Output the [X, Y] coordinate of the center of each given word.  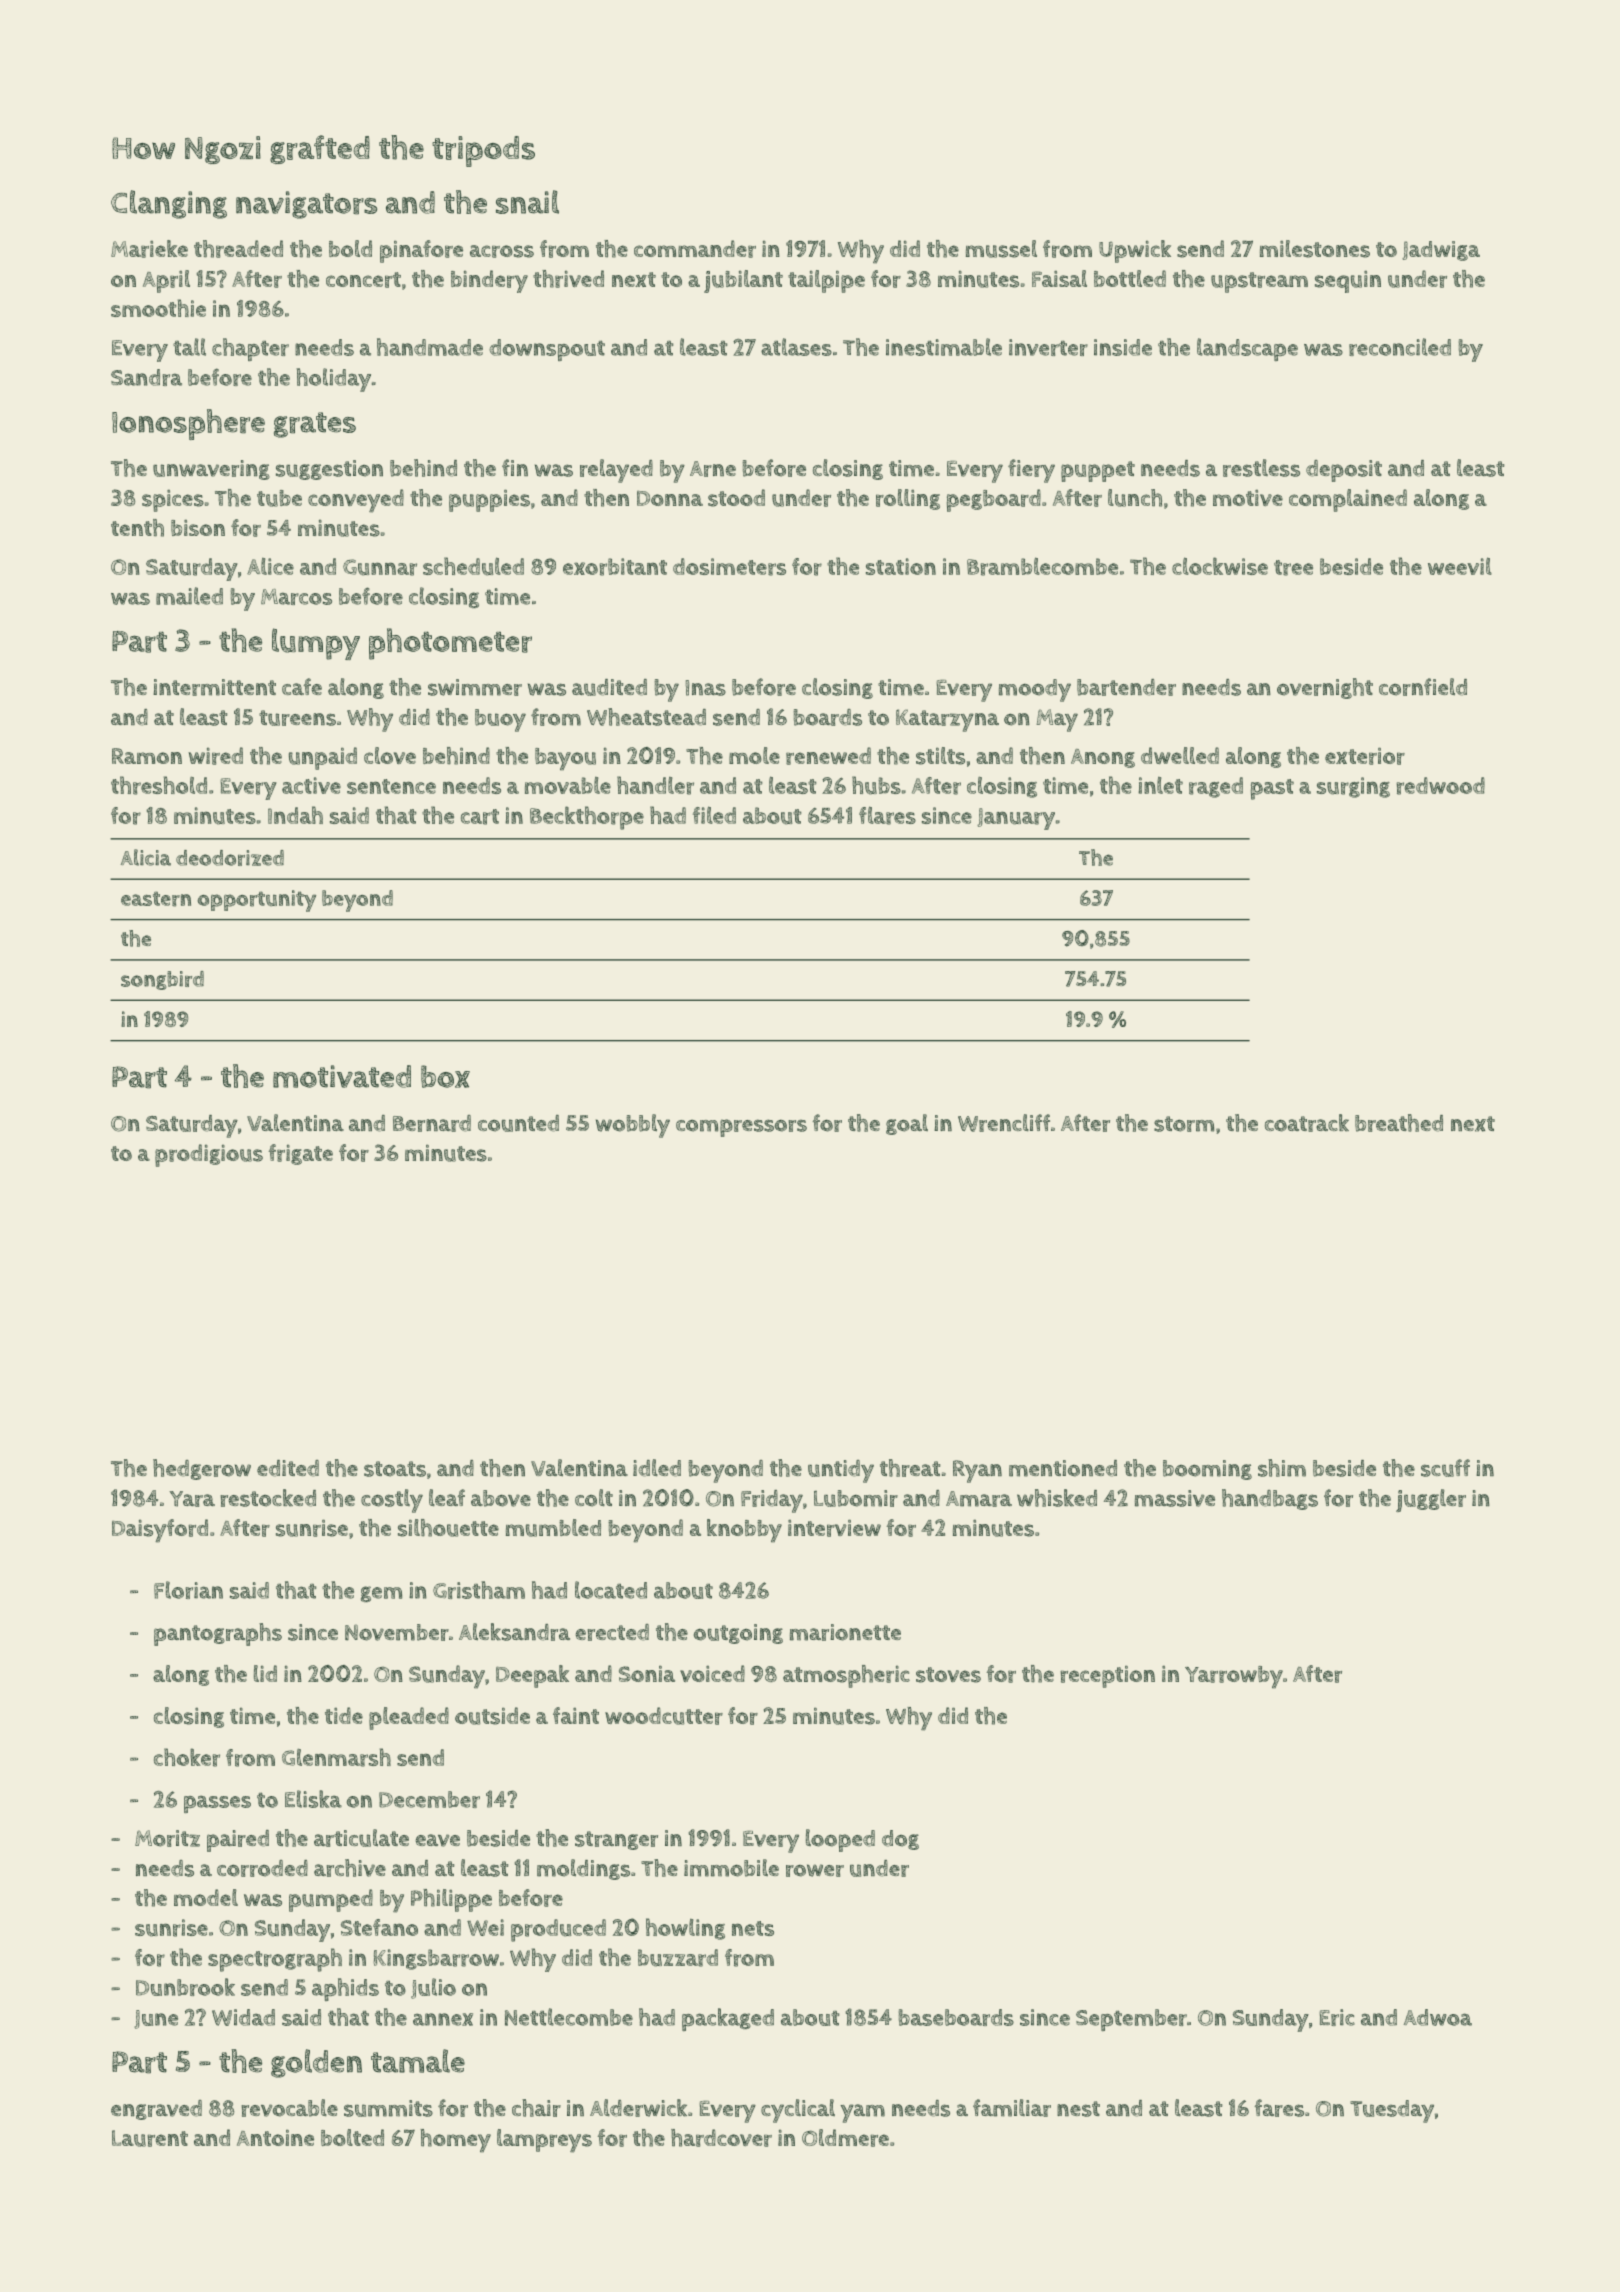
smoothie [158, 308]
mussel [1001, 249]
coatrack [1307, 1123]
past [1272, 789]
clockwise [1220, 566]
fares [1279, 2108]
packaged [728, 2019]
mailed [189, 596]
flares [887, 815]
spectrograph [275, 1960]
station [901, 566]
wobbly [633, 1126]
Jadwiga [1441, 251]
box [445, 1076]
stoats [395, 1469]
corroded [262, 1868]
